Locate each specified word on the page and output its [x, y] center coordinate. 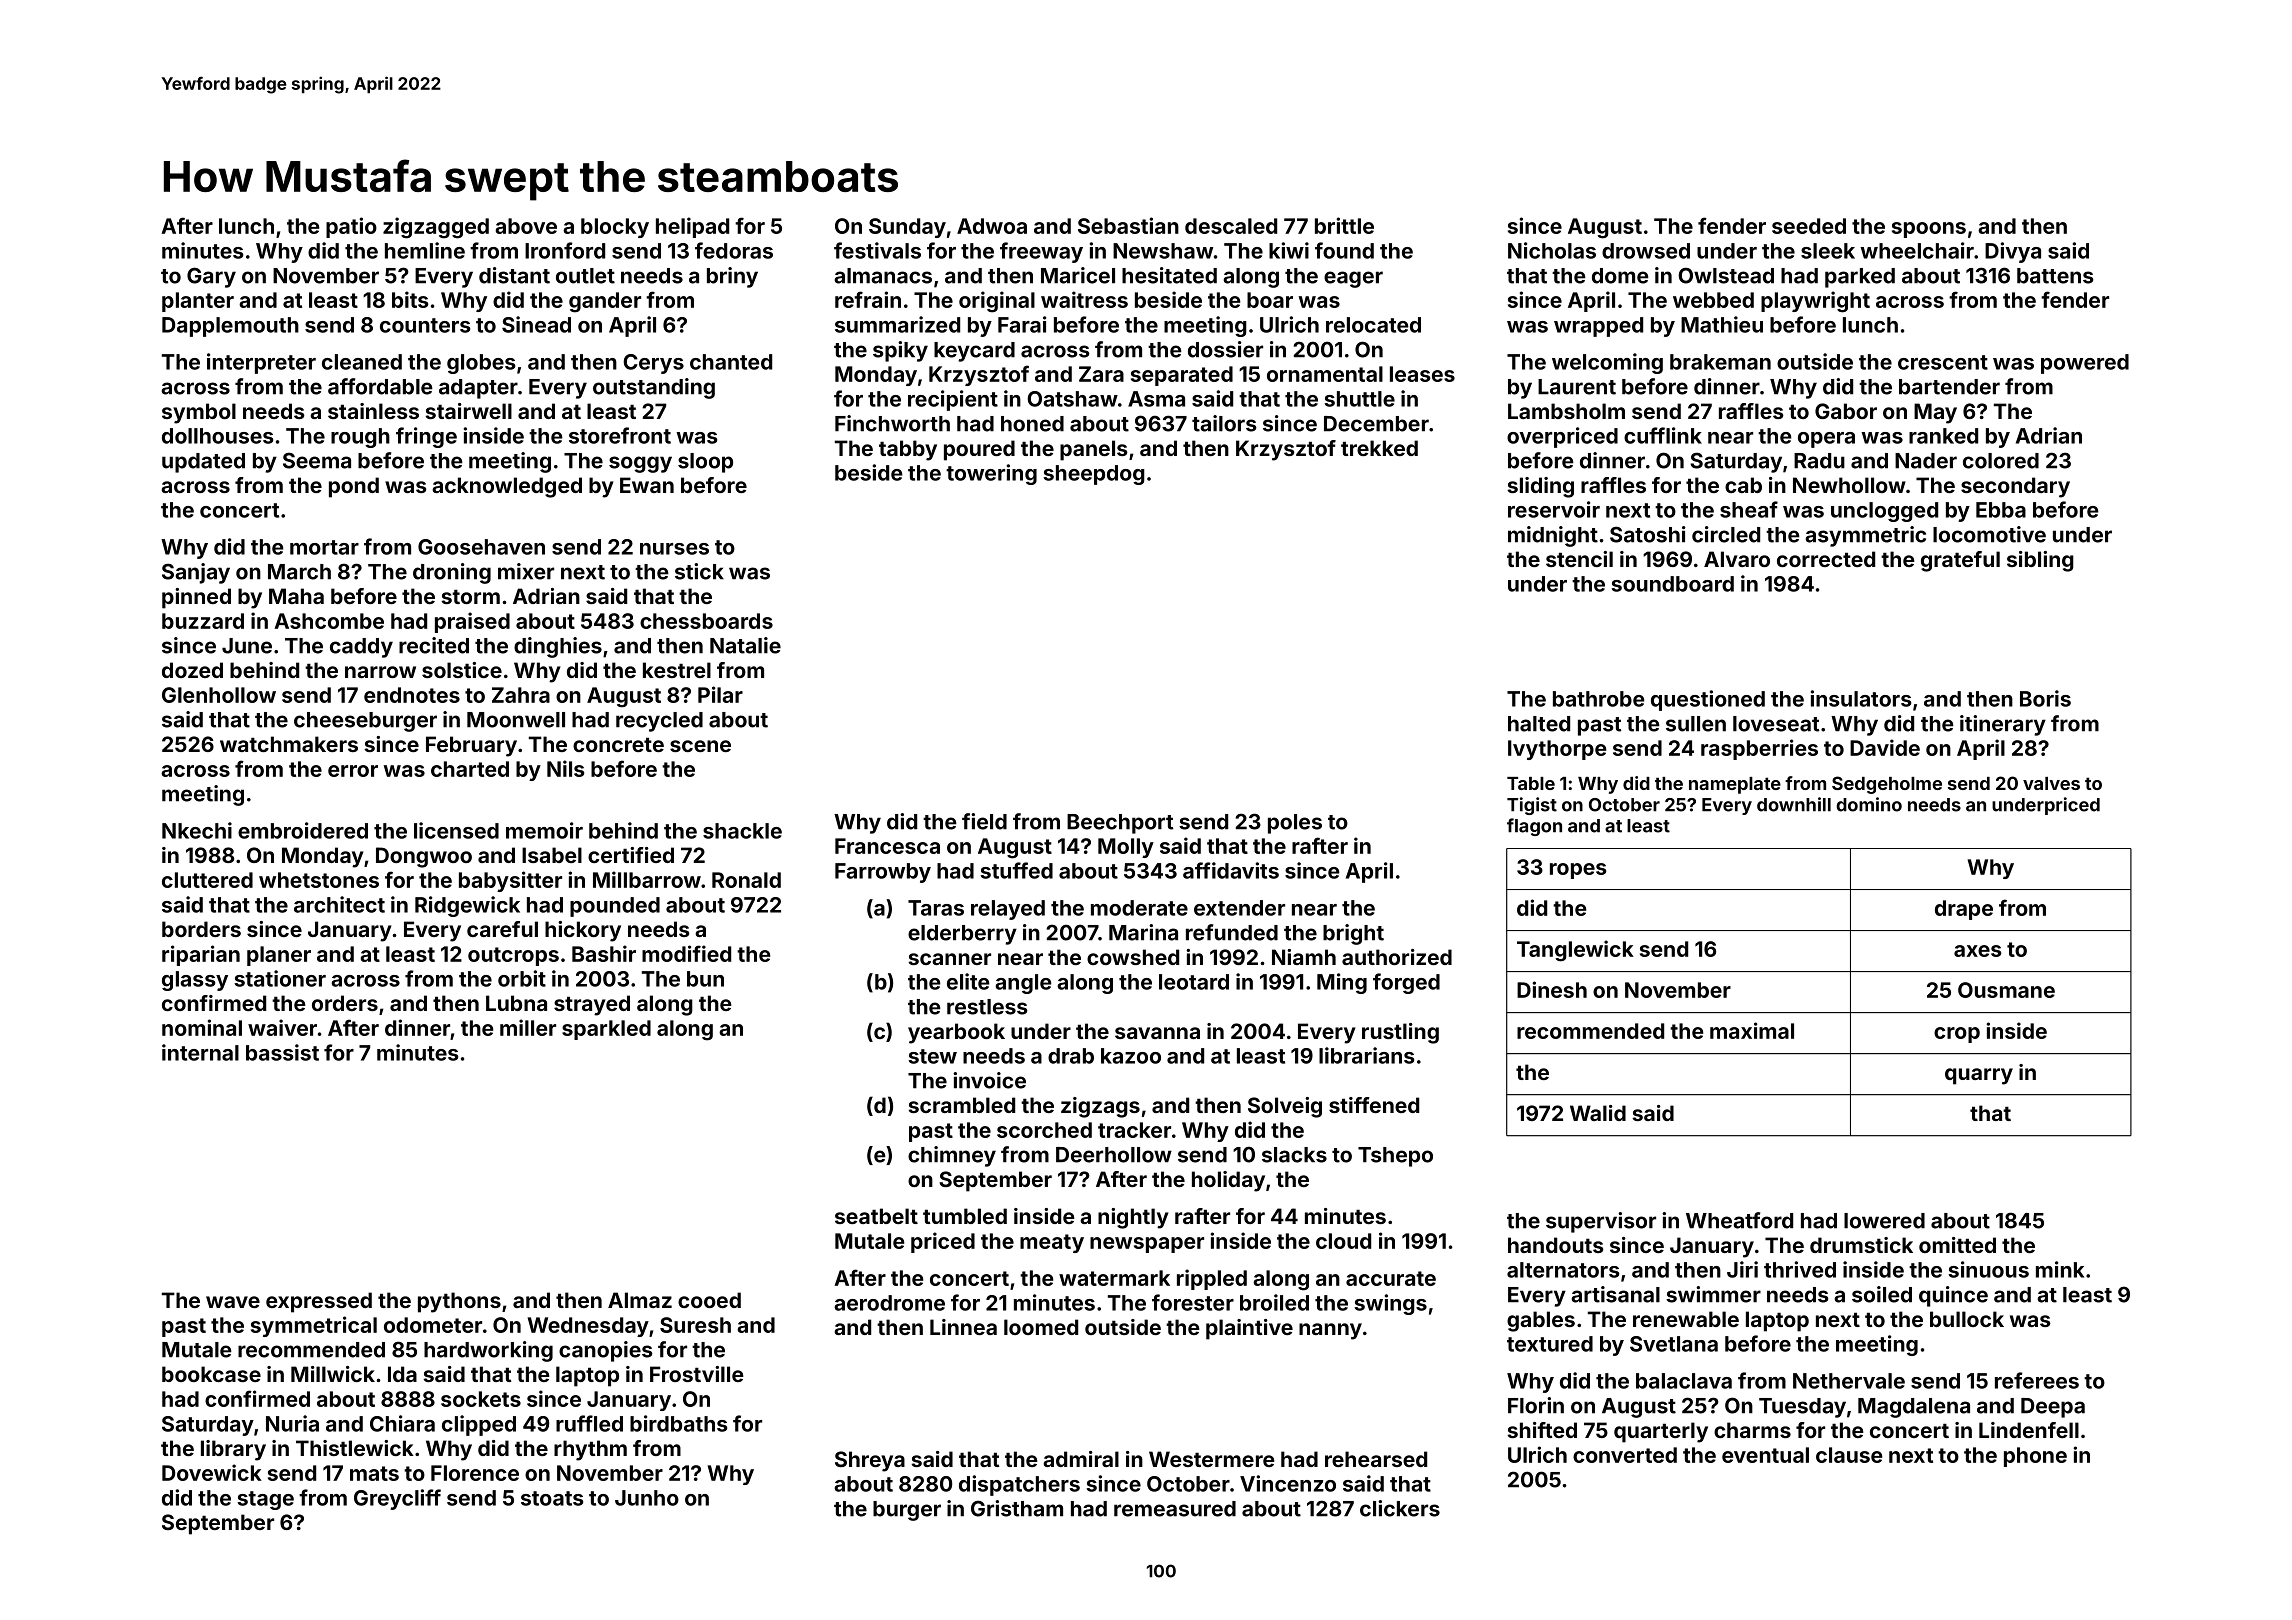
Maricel [1078, 275]
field [984, 821]
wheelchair [1917, 250]
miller [528, 1027]
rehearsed [1376, 1459]
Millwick [333, 1374]
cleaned [362, 362]
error [353, 771]
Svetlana [1674, 1344]
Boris [2045, 698]
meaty [1052, 1243]
